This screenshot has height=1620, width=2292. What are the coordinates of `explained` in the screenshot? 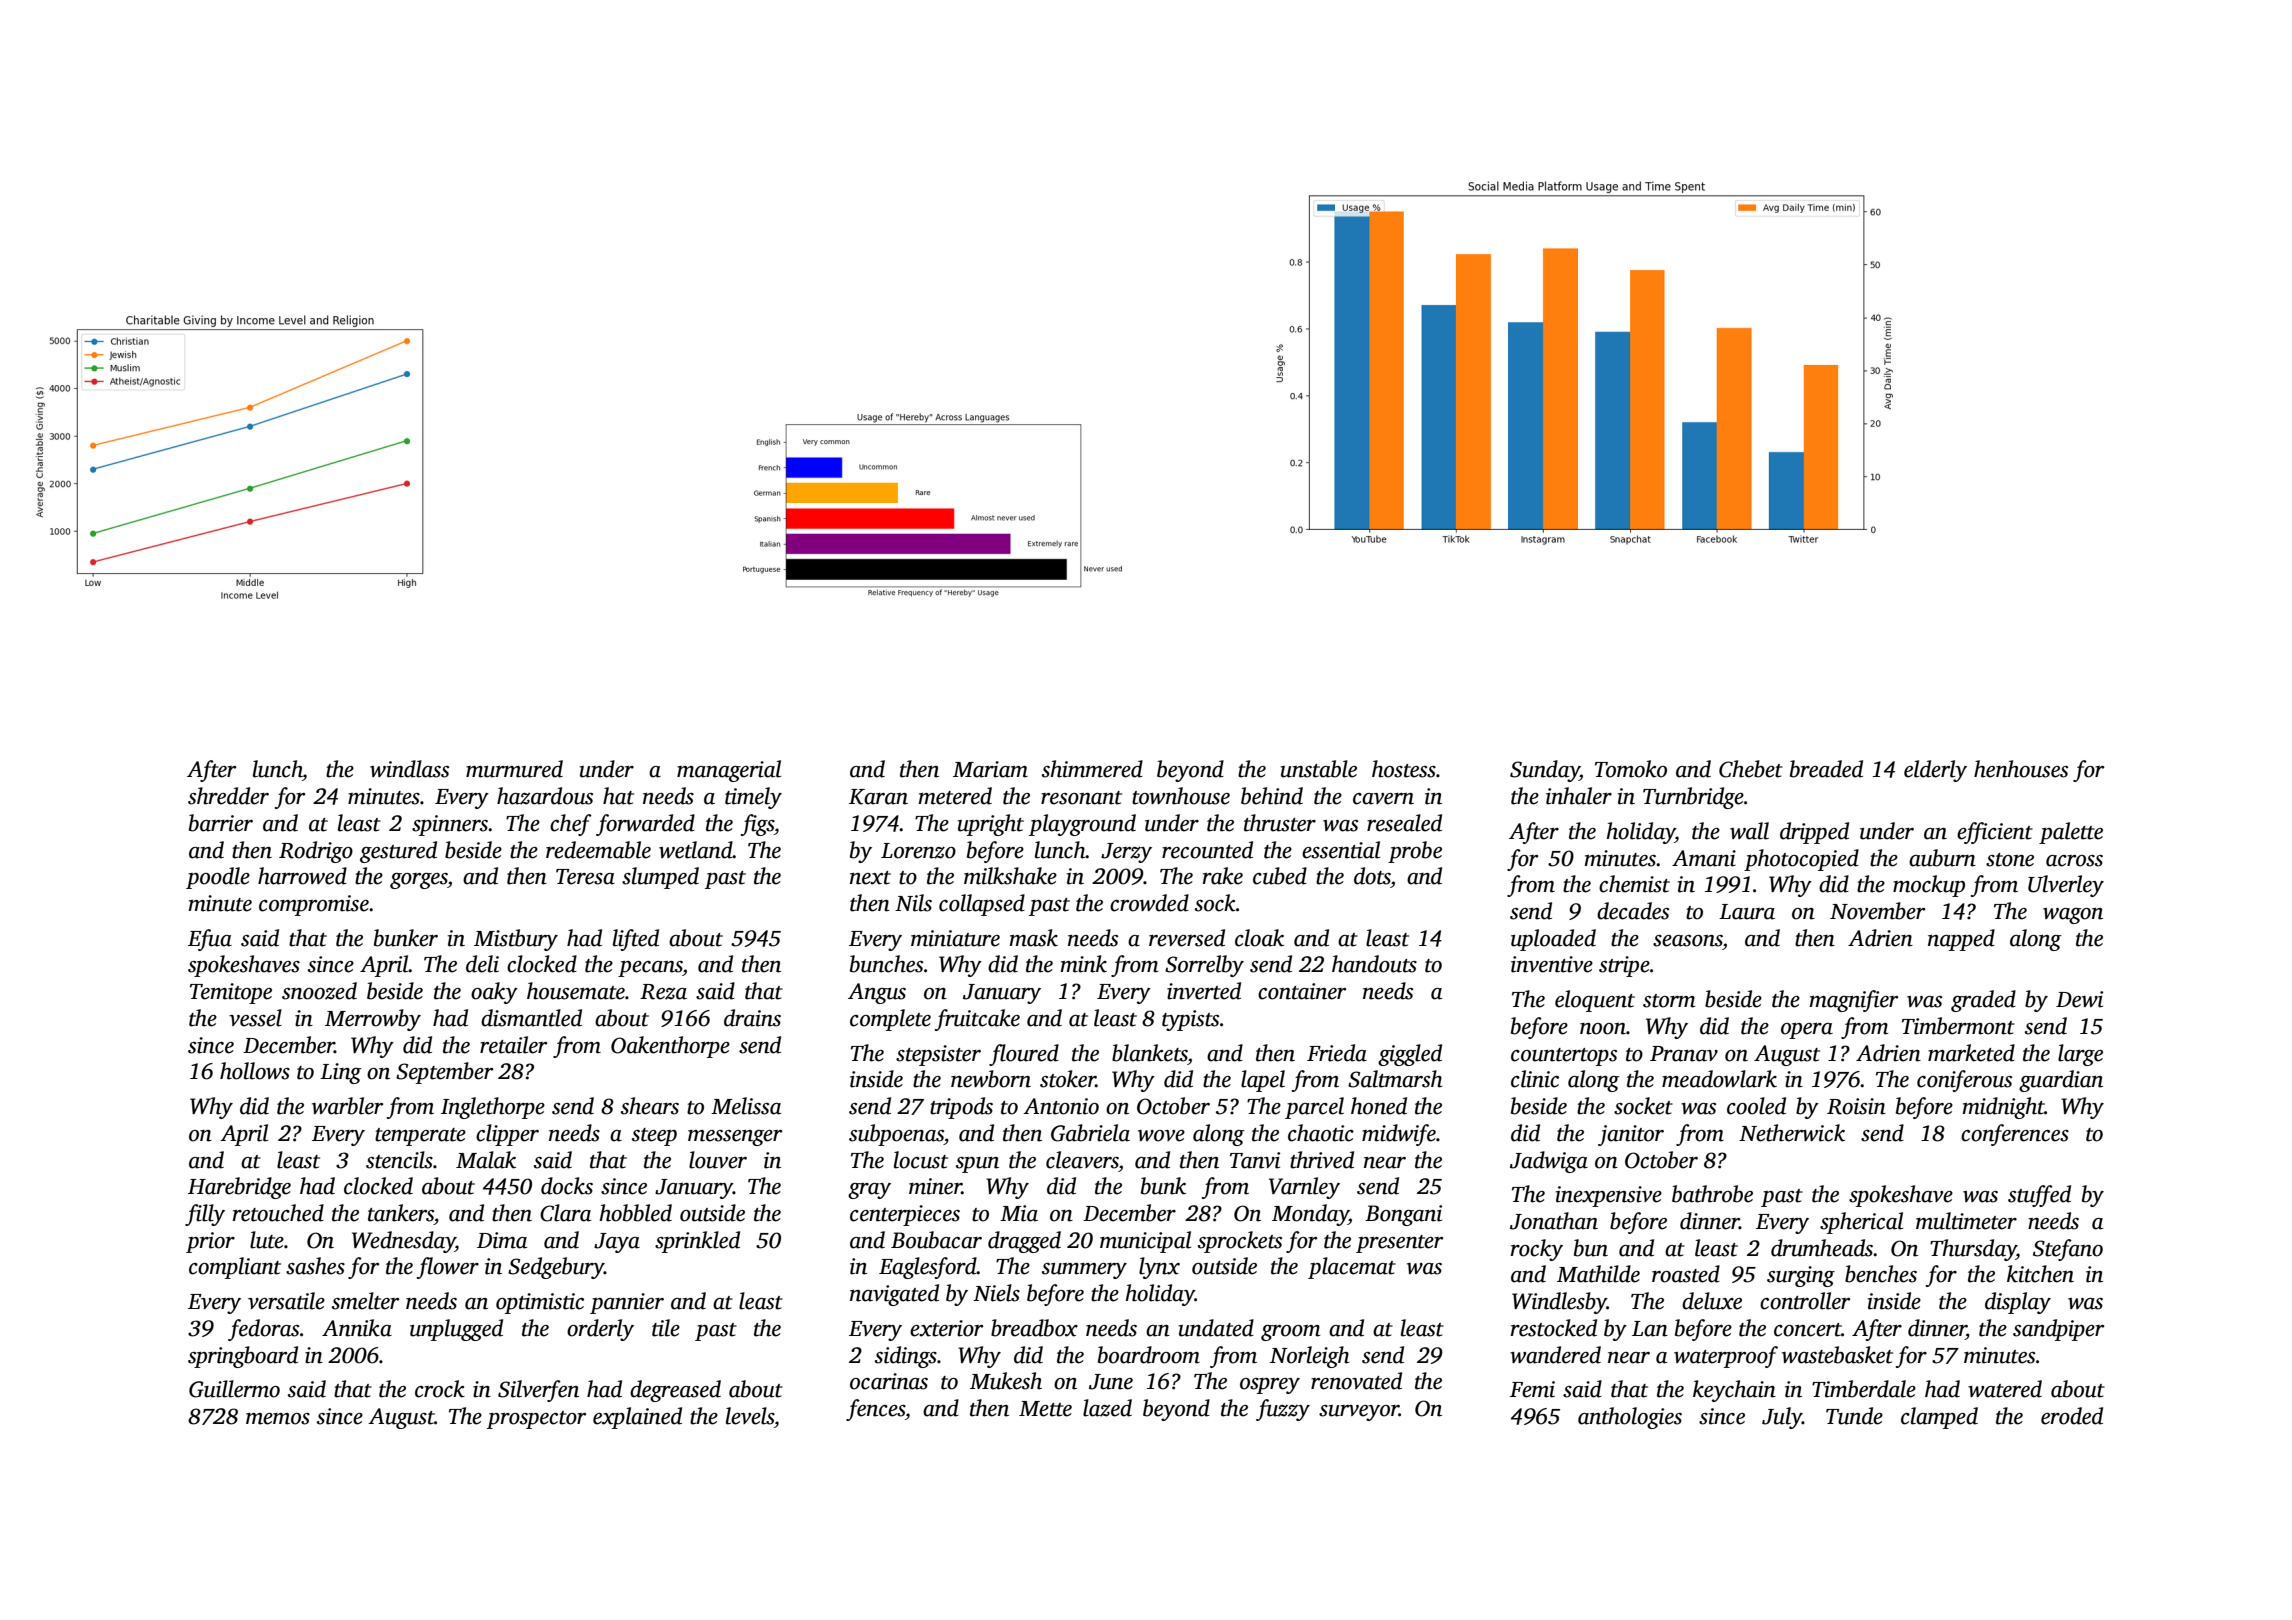 It's located at (637, 1418).
